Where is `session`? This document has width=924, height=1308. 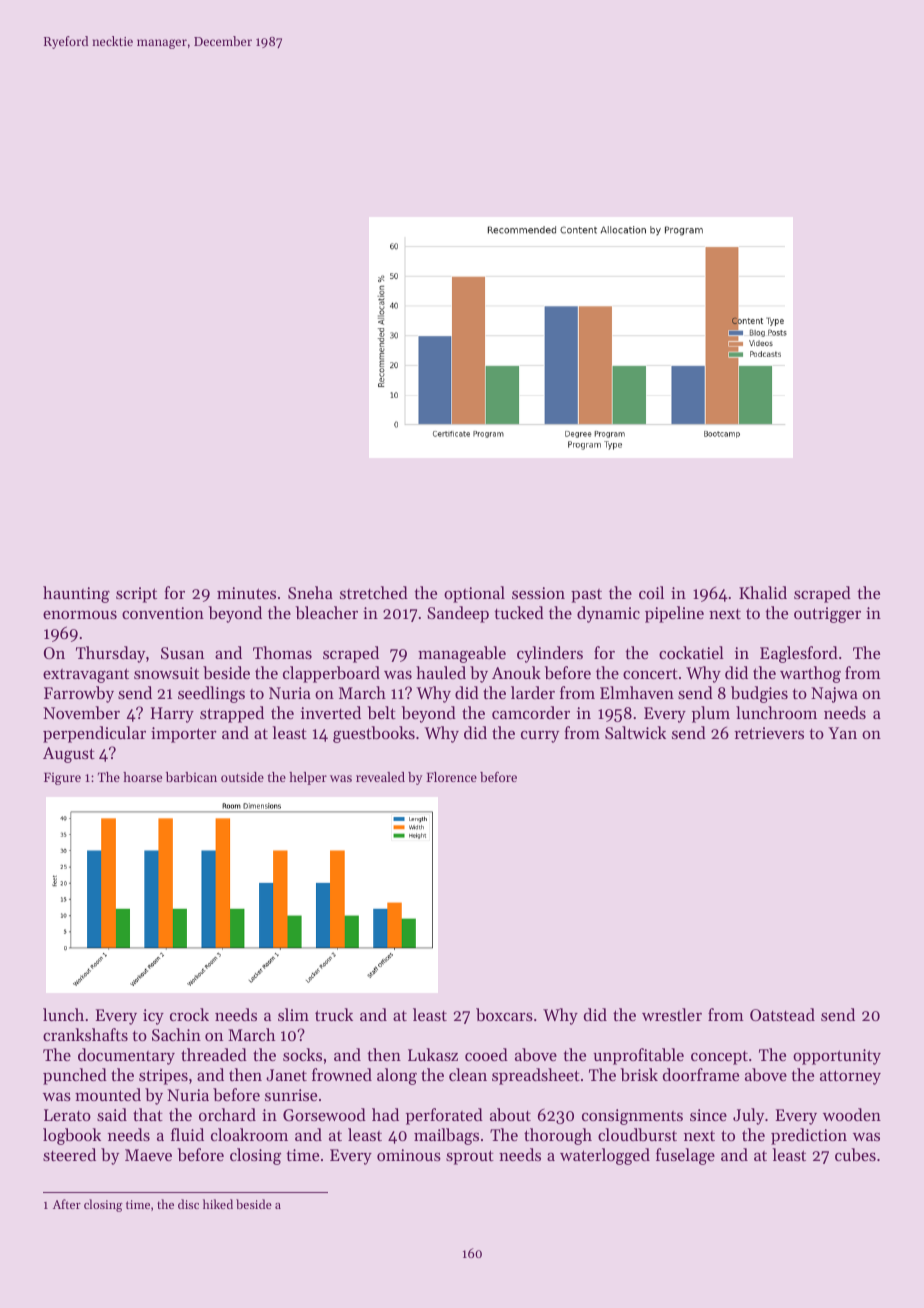 session is located at coordinates (538, 593).
